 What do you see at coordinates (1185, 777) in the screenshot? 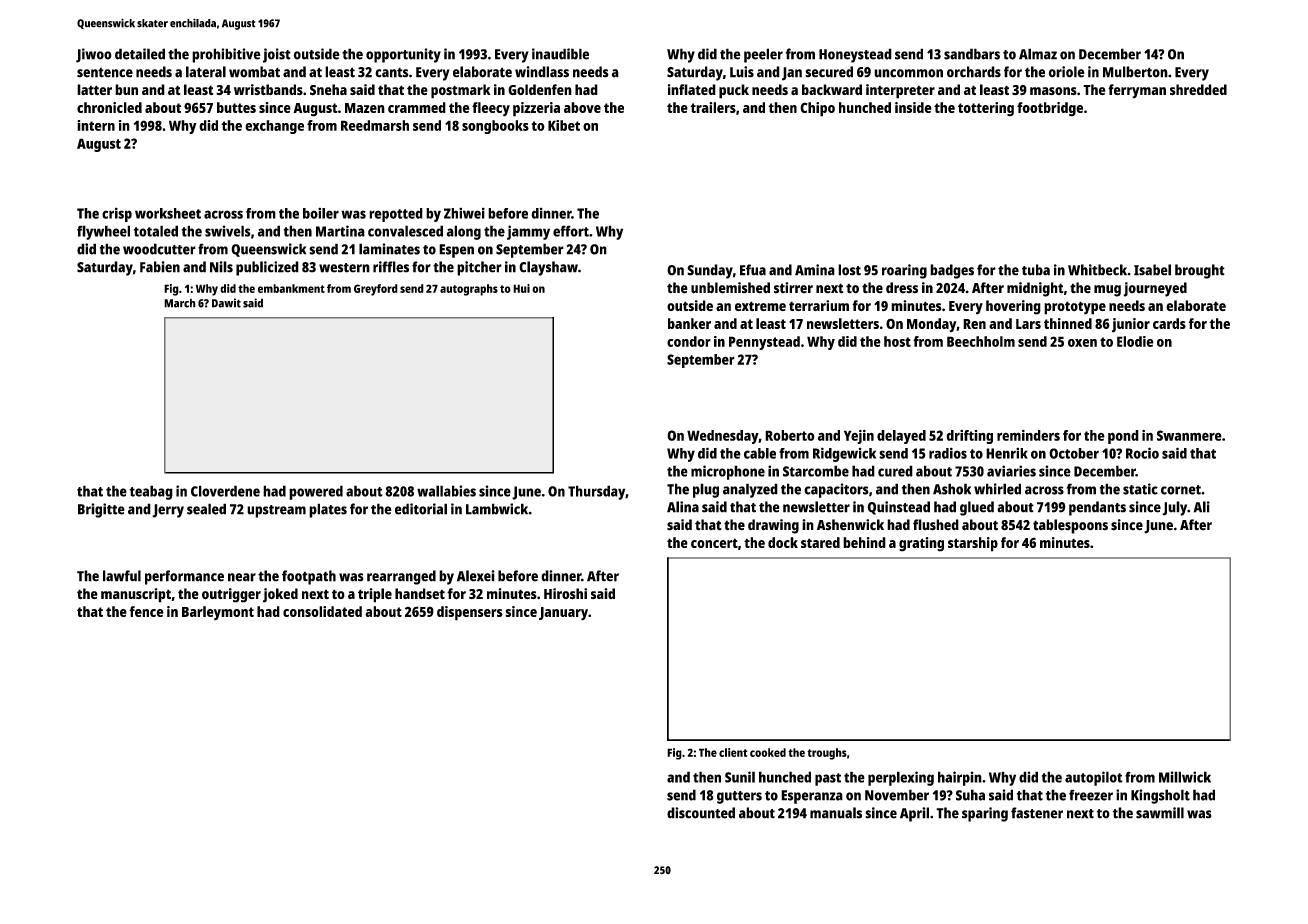
I see `Millwick` at bounding box center [1185, 777].
